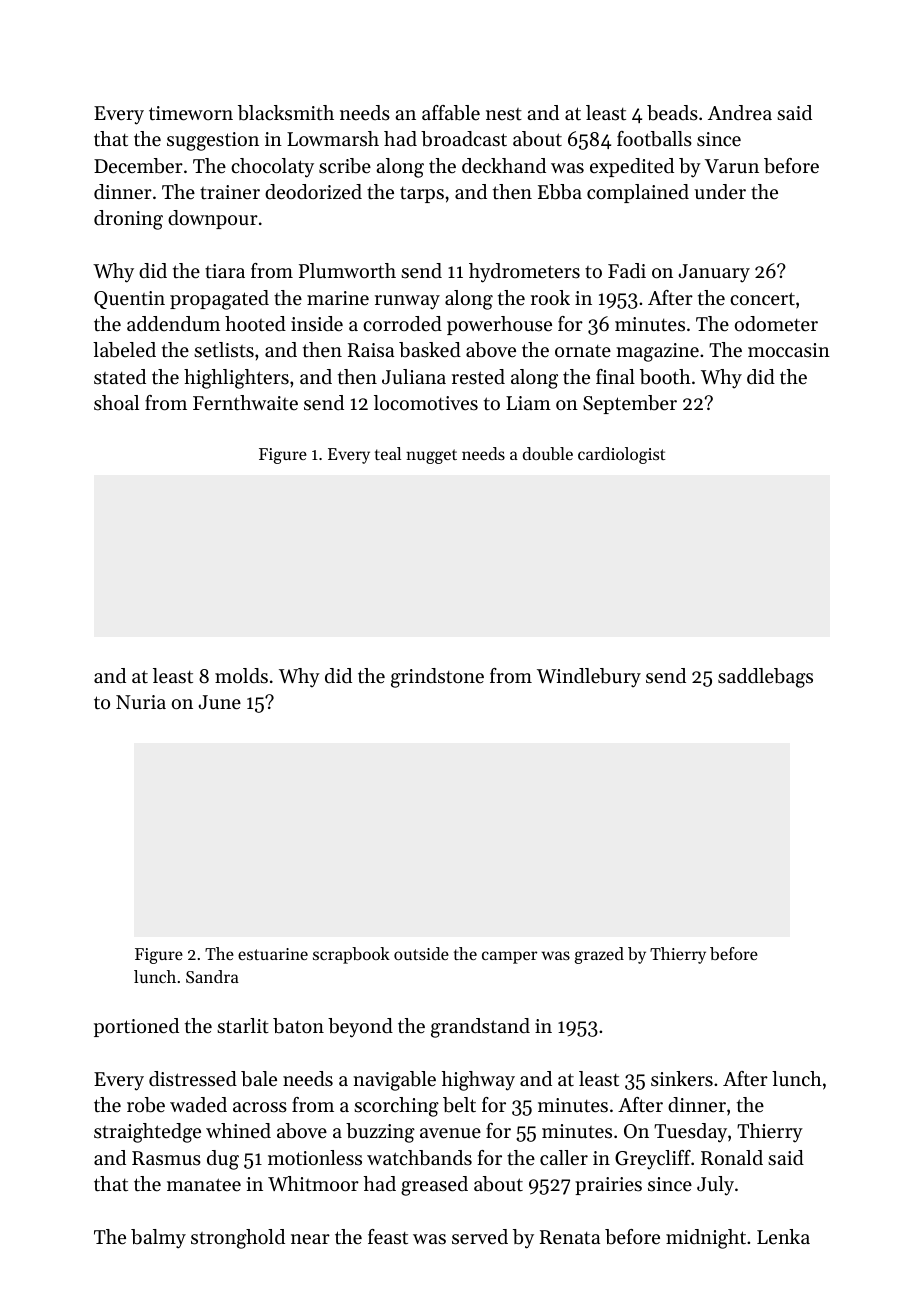 The height and width of the screenshot is (1311, 924). Describe the element at coordinates (672, 113) in the screenshot. I see `beads` at that location.
